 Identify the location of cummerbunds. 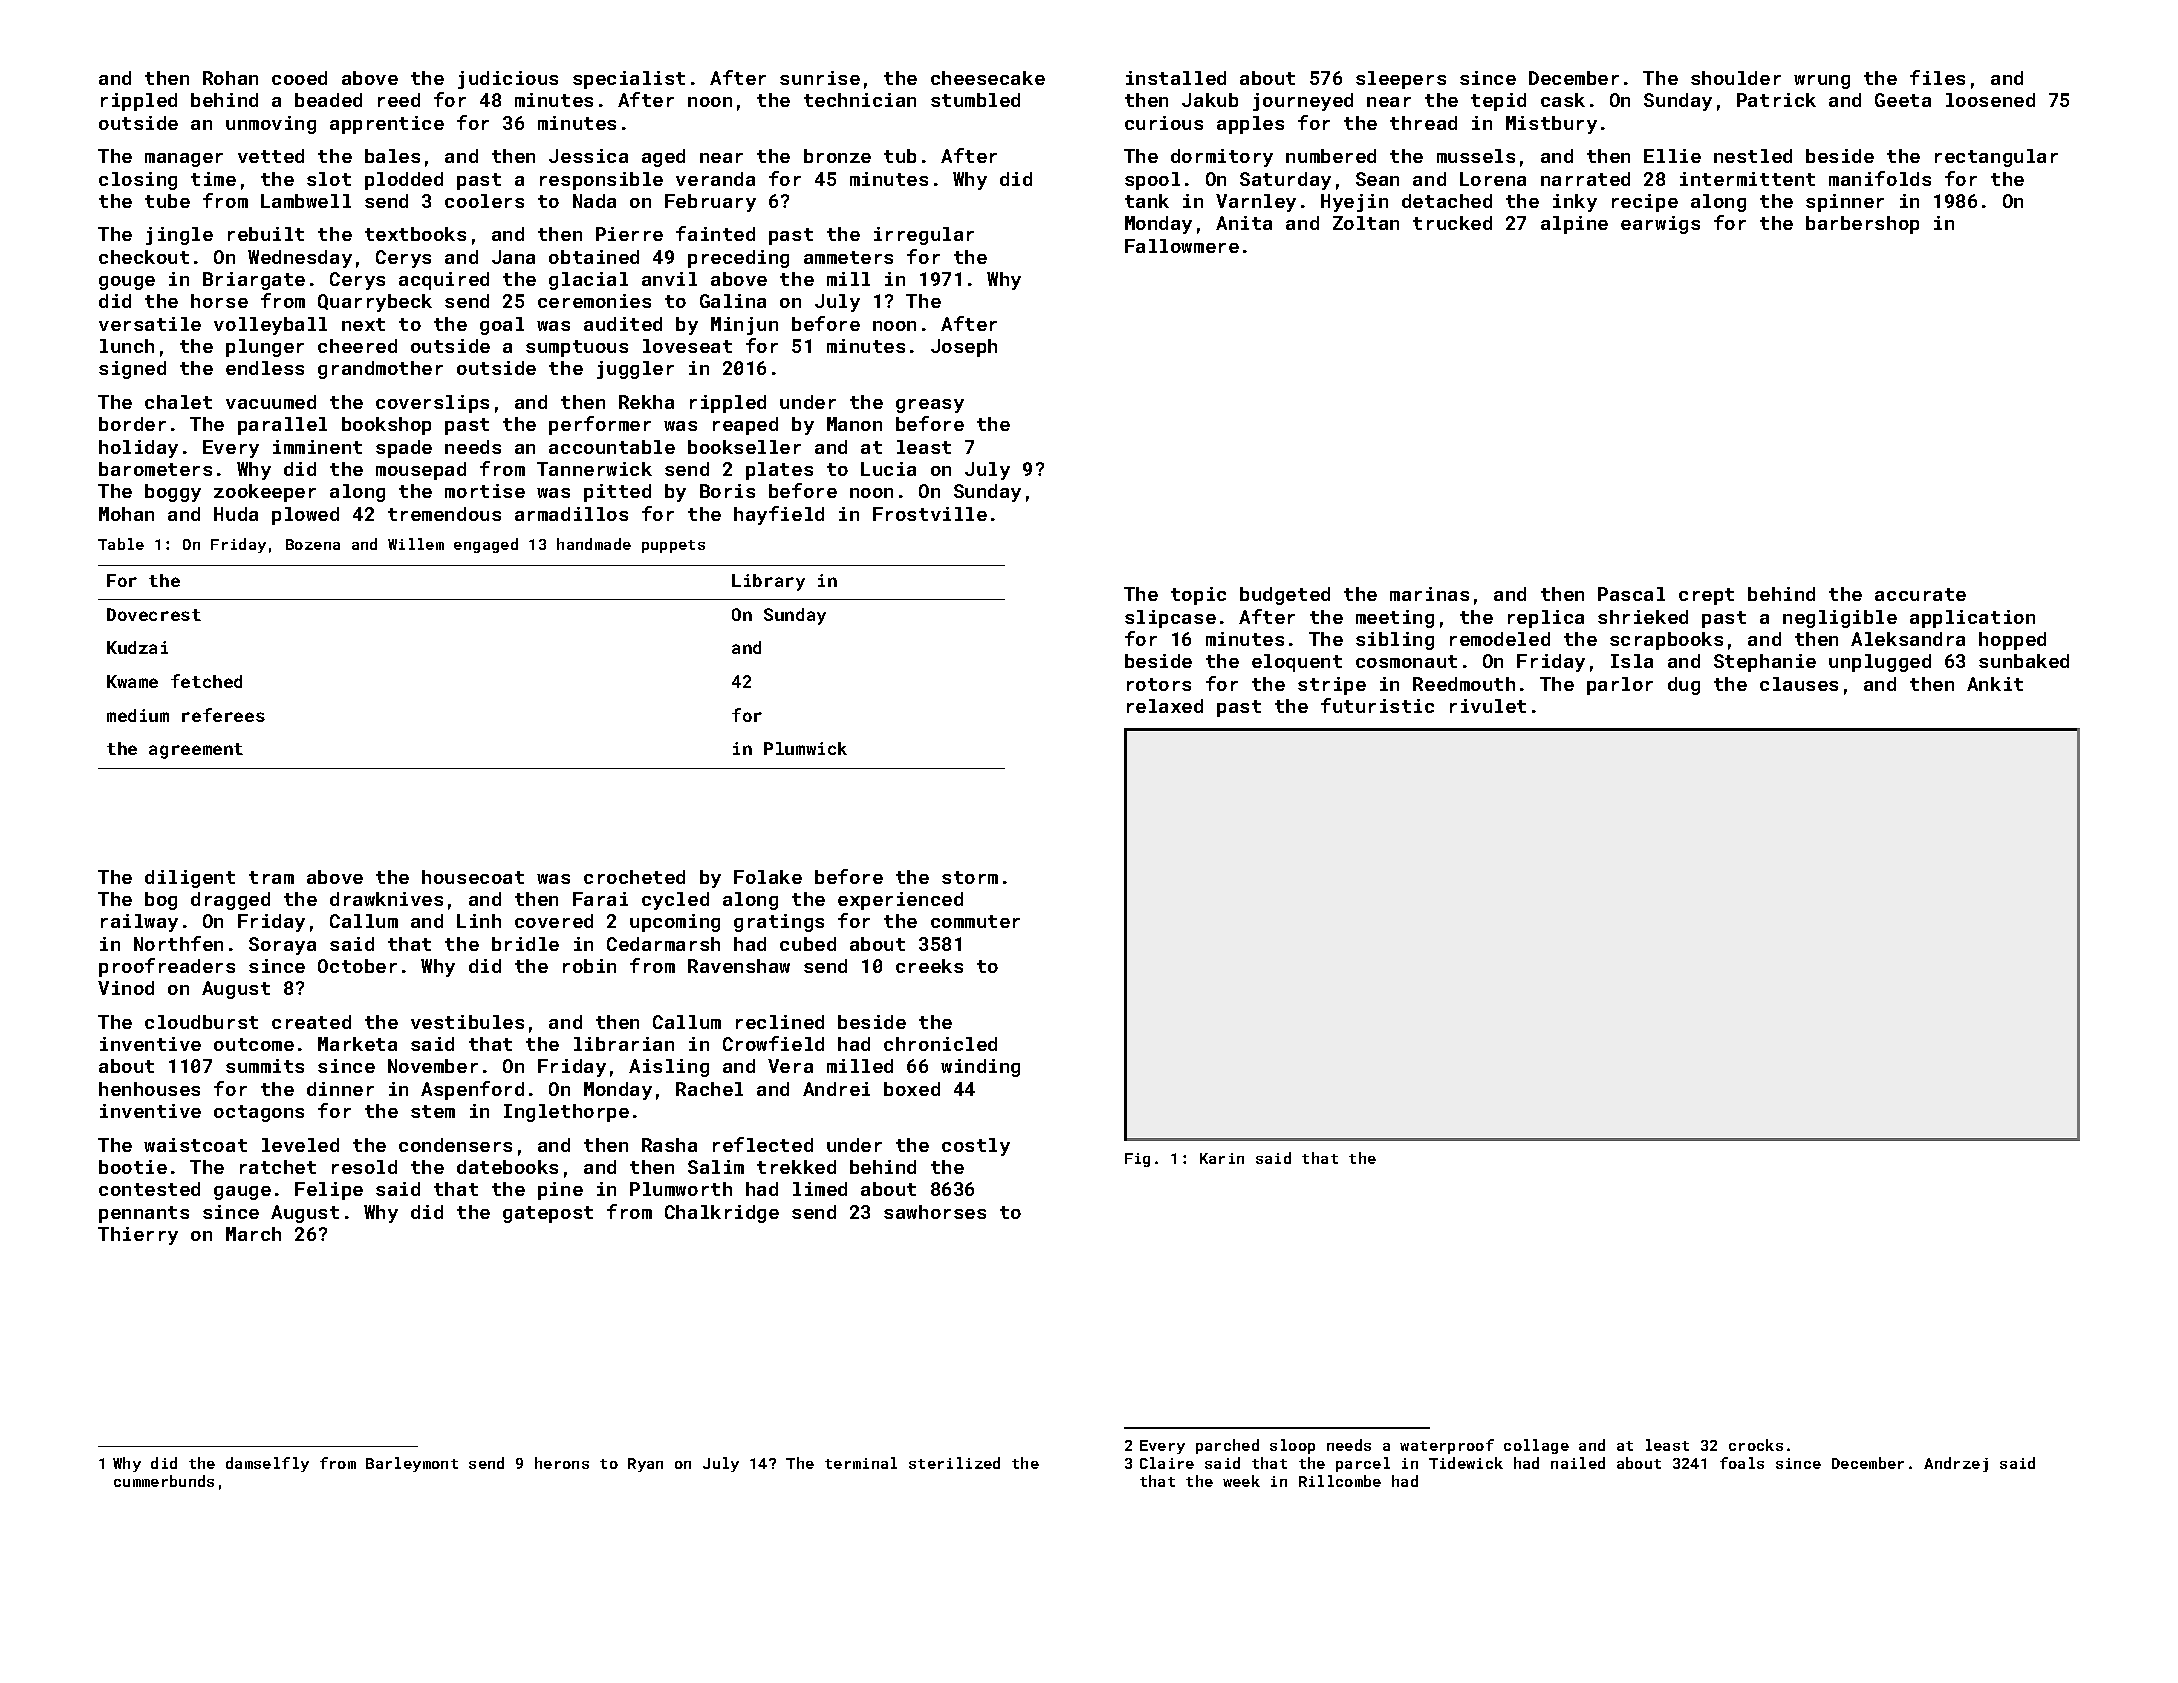
(164, 1481).
